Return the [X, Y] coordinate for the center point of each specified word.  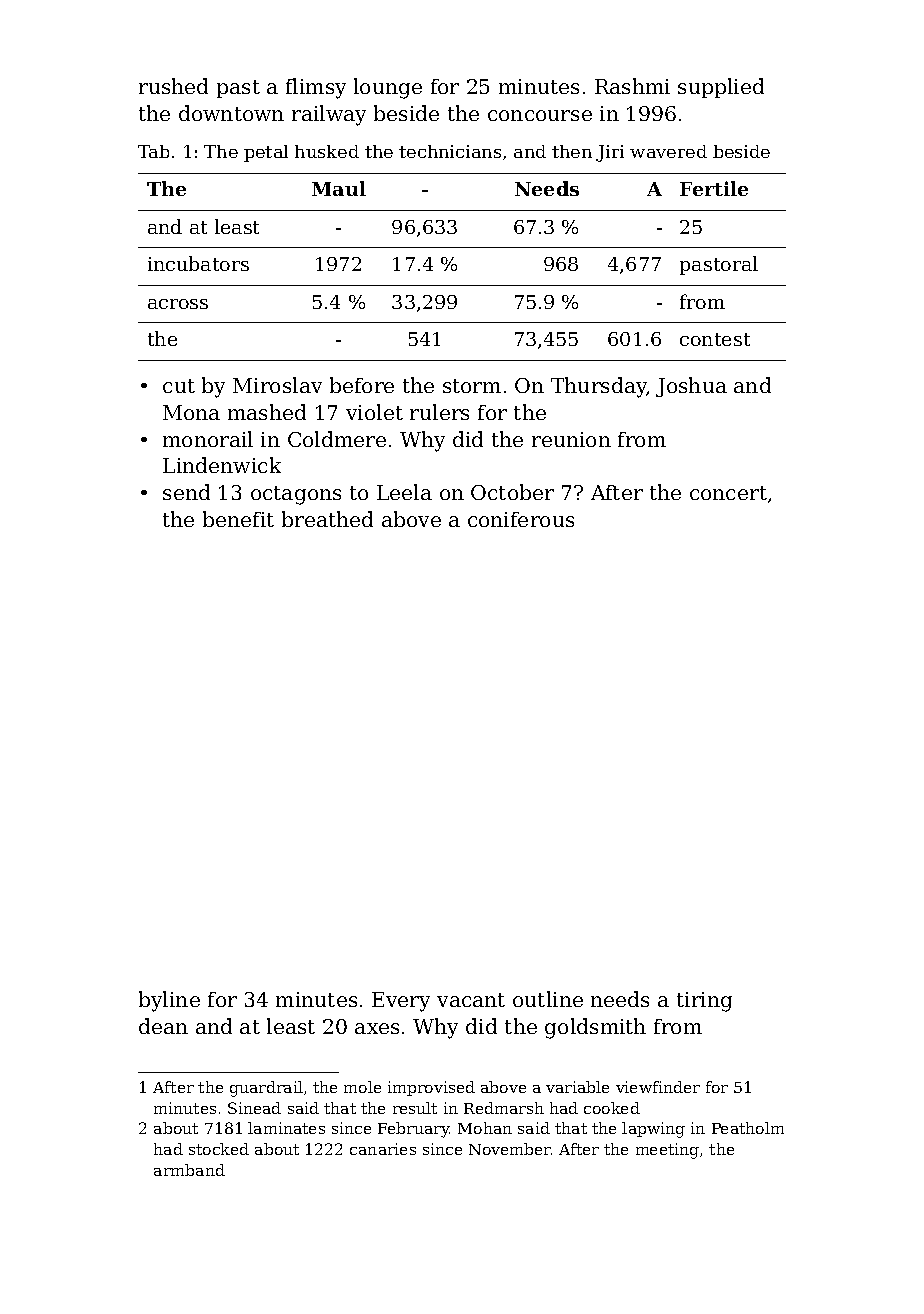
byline [169, 1001]
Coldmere [337, 439]
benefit [238, 519]
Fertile [714, 188]
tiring [704, 1002]
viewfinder [658, 1087]
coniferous [521, 519]
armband [189, 1170]
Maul [339, 188]
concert [728, 493]
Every [401, 1002]
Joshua [691, 387]
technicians [450, 151]
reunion [571, 439]
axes [377, 1028]
